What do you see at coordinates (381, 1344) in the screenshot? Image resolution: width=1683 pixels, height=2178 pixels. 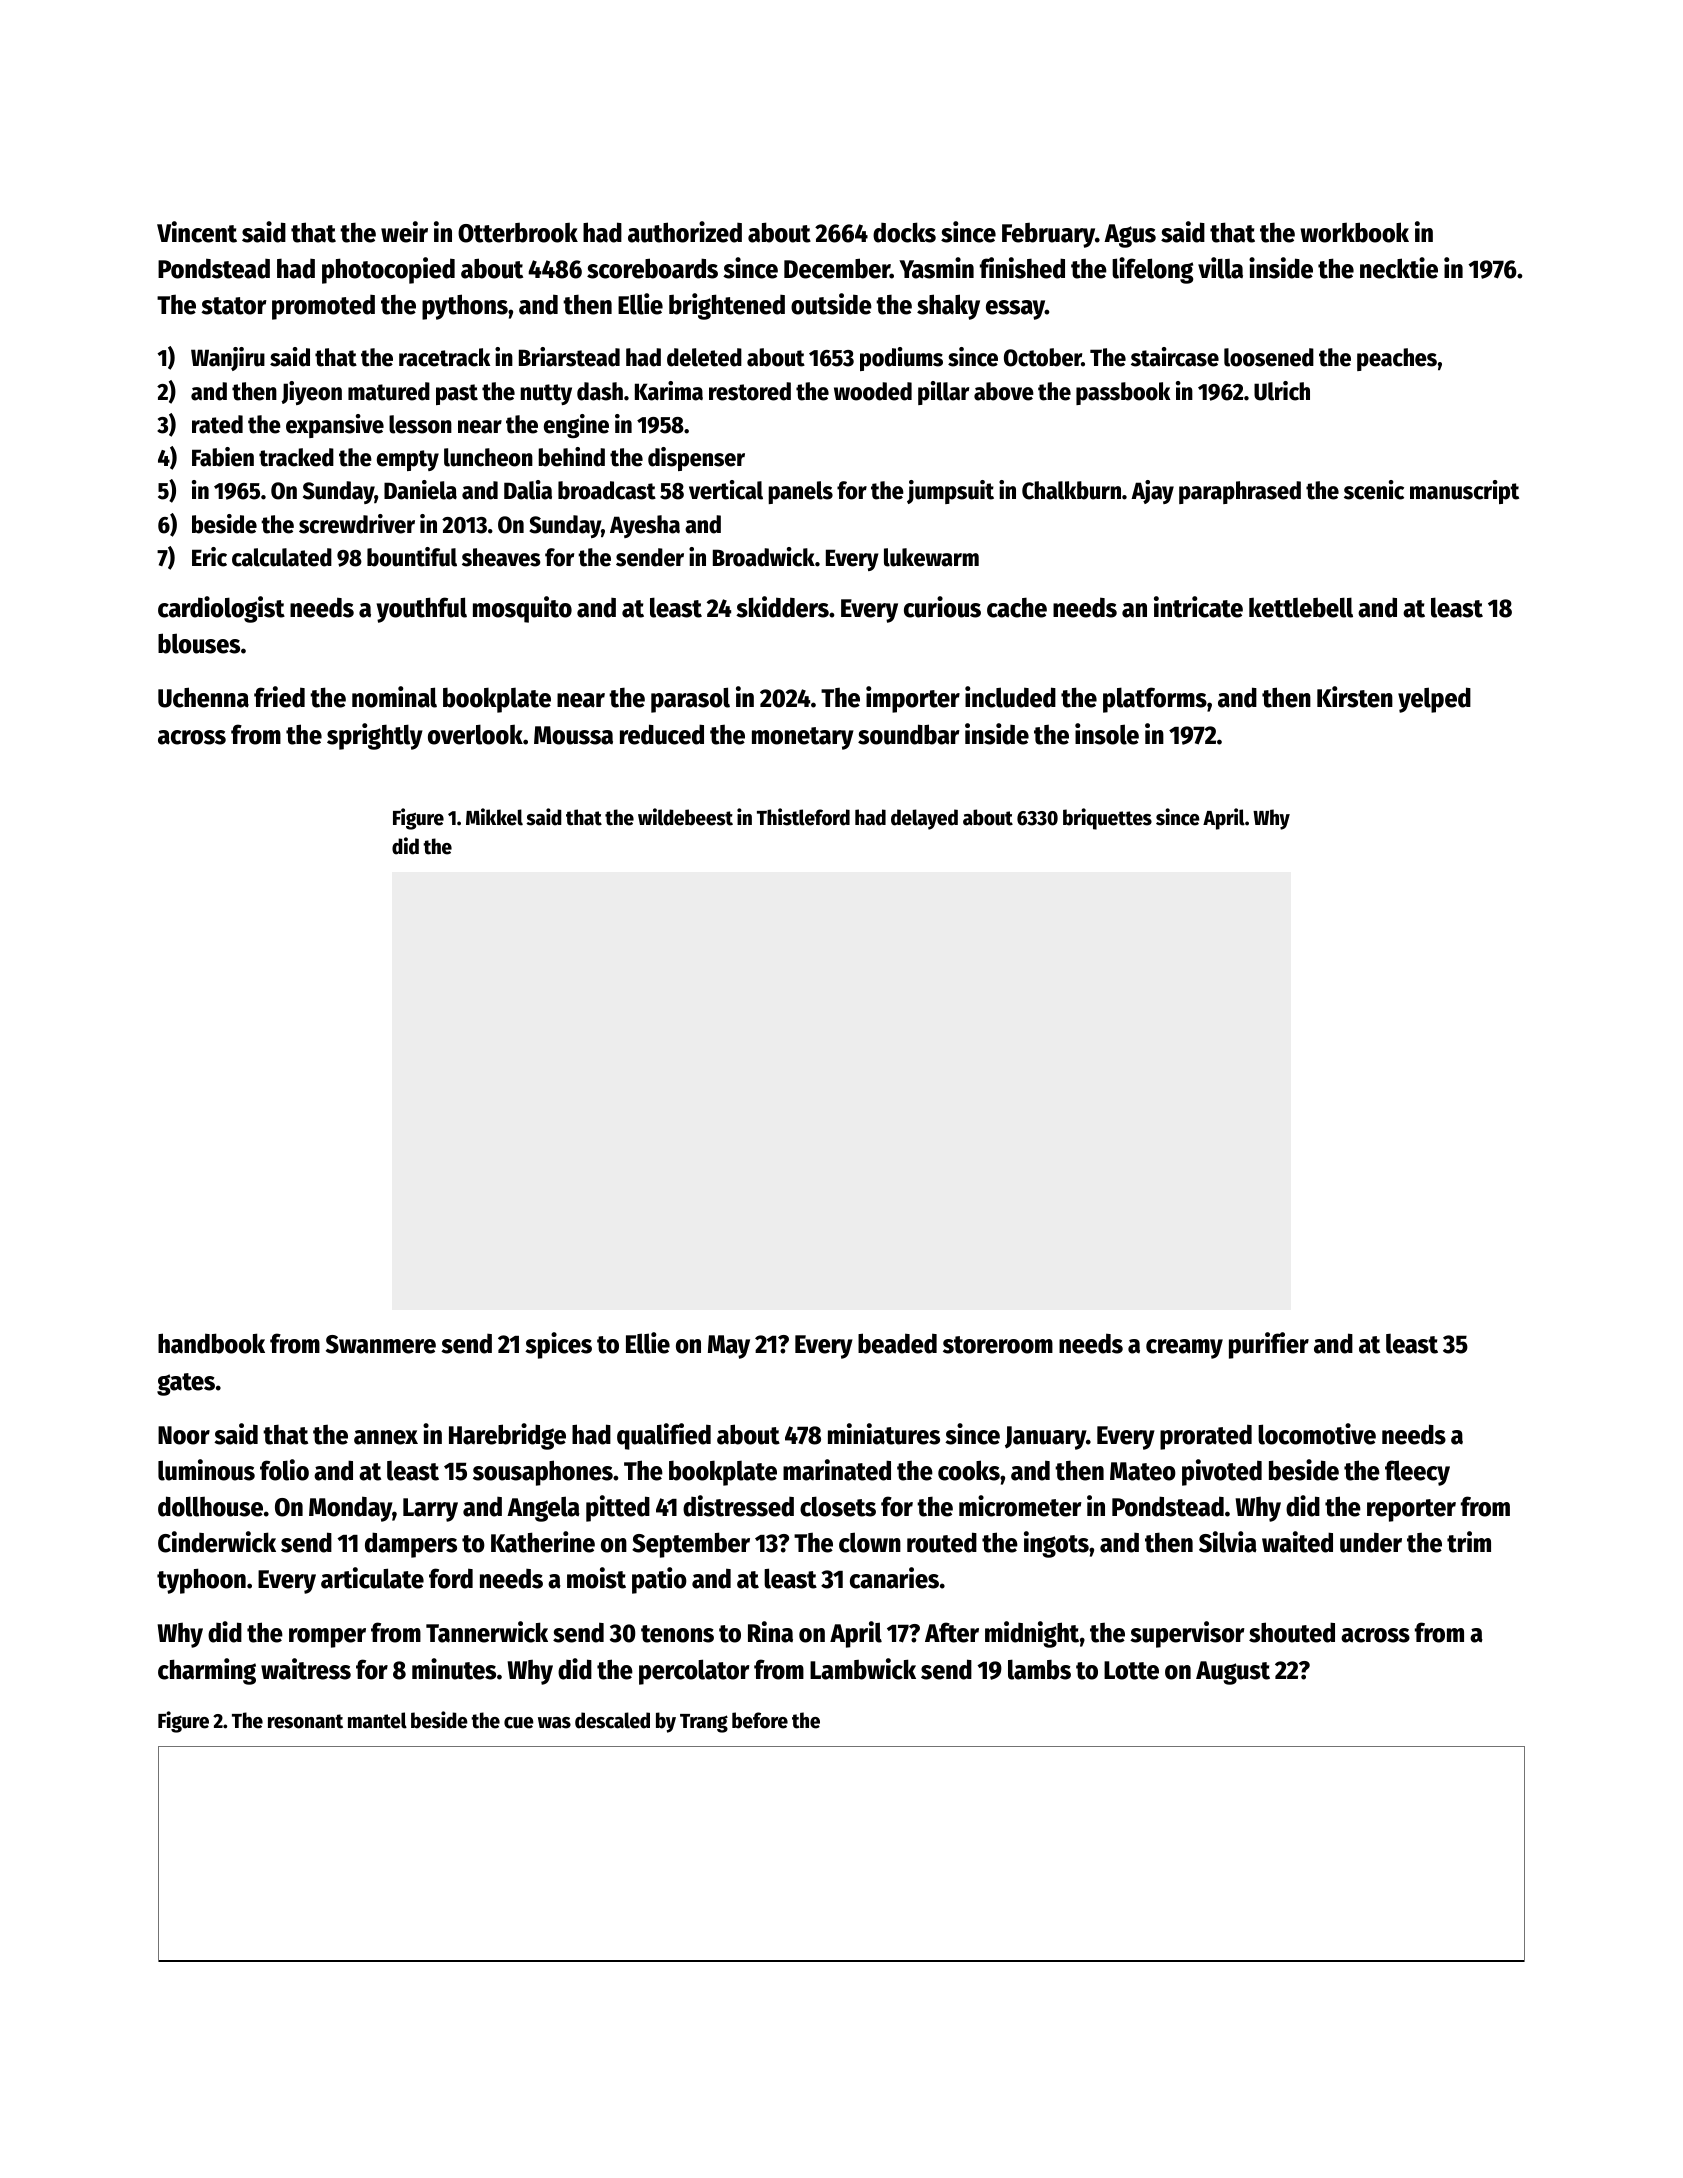 I see `Swanmere` at bounding box center [381, 1344].
